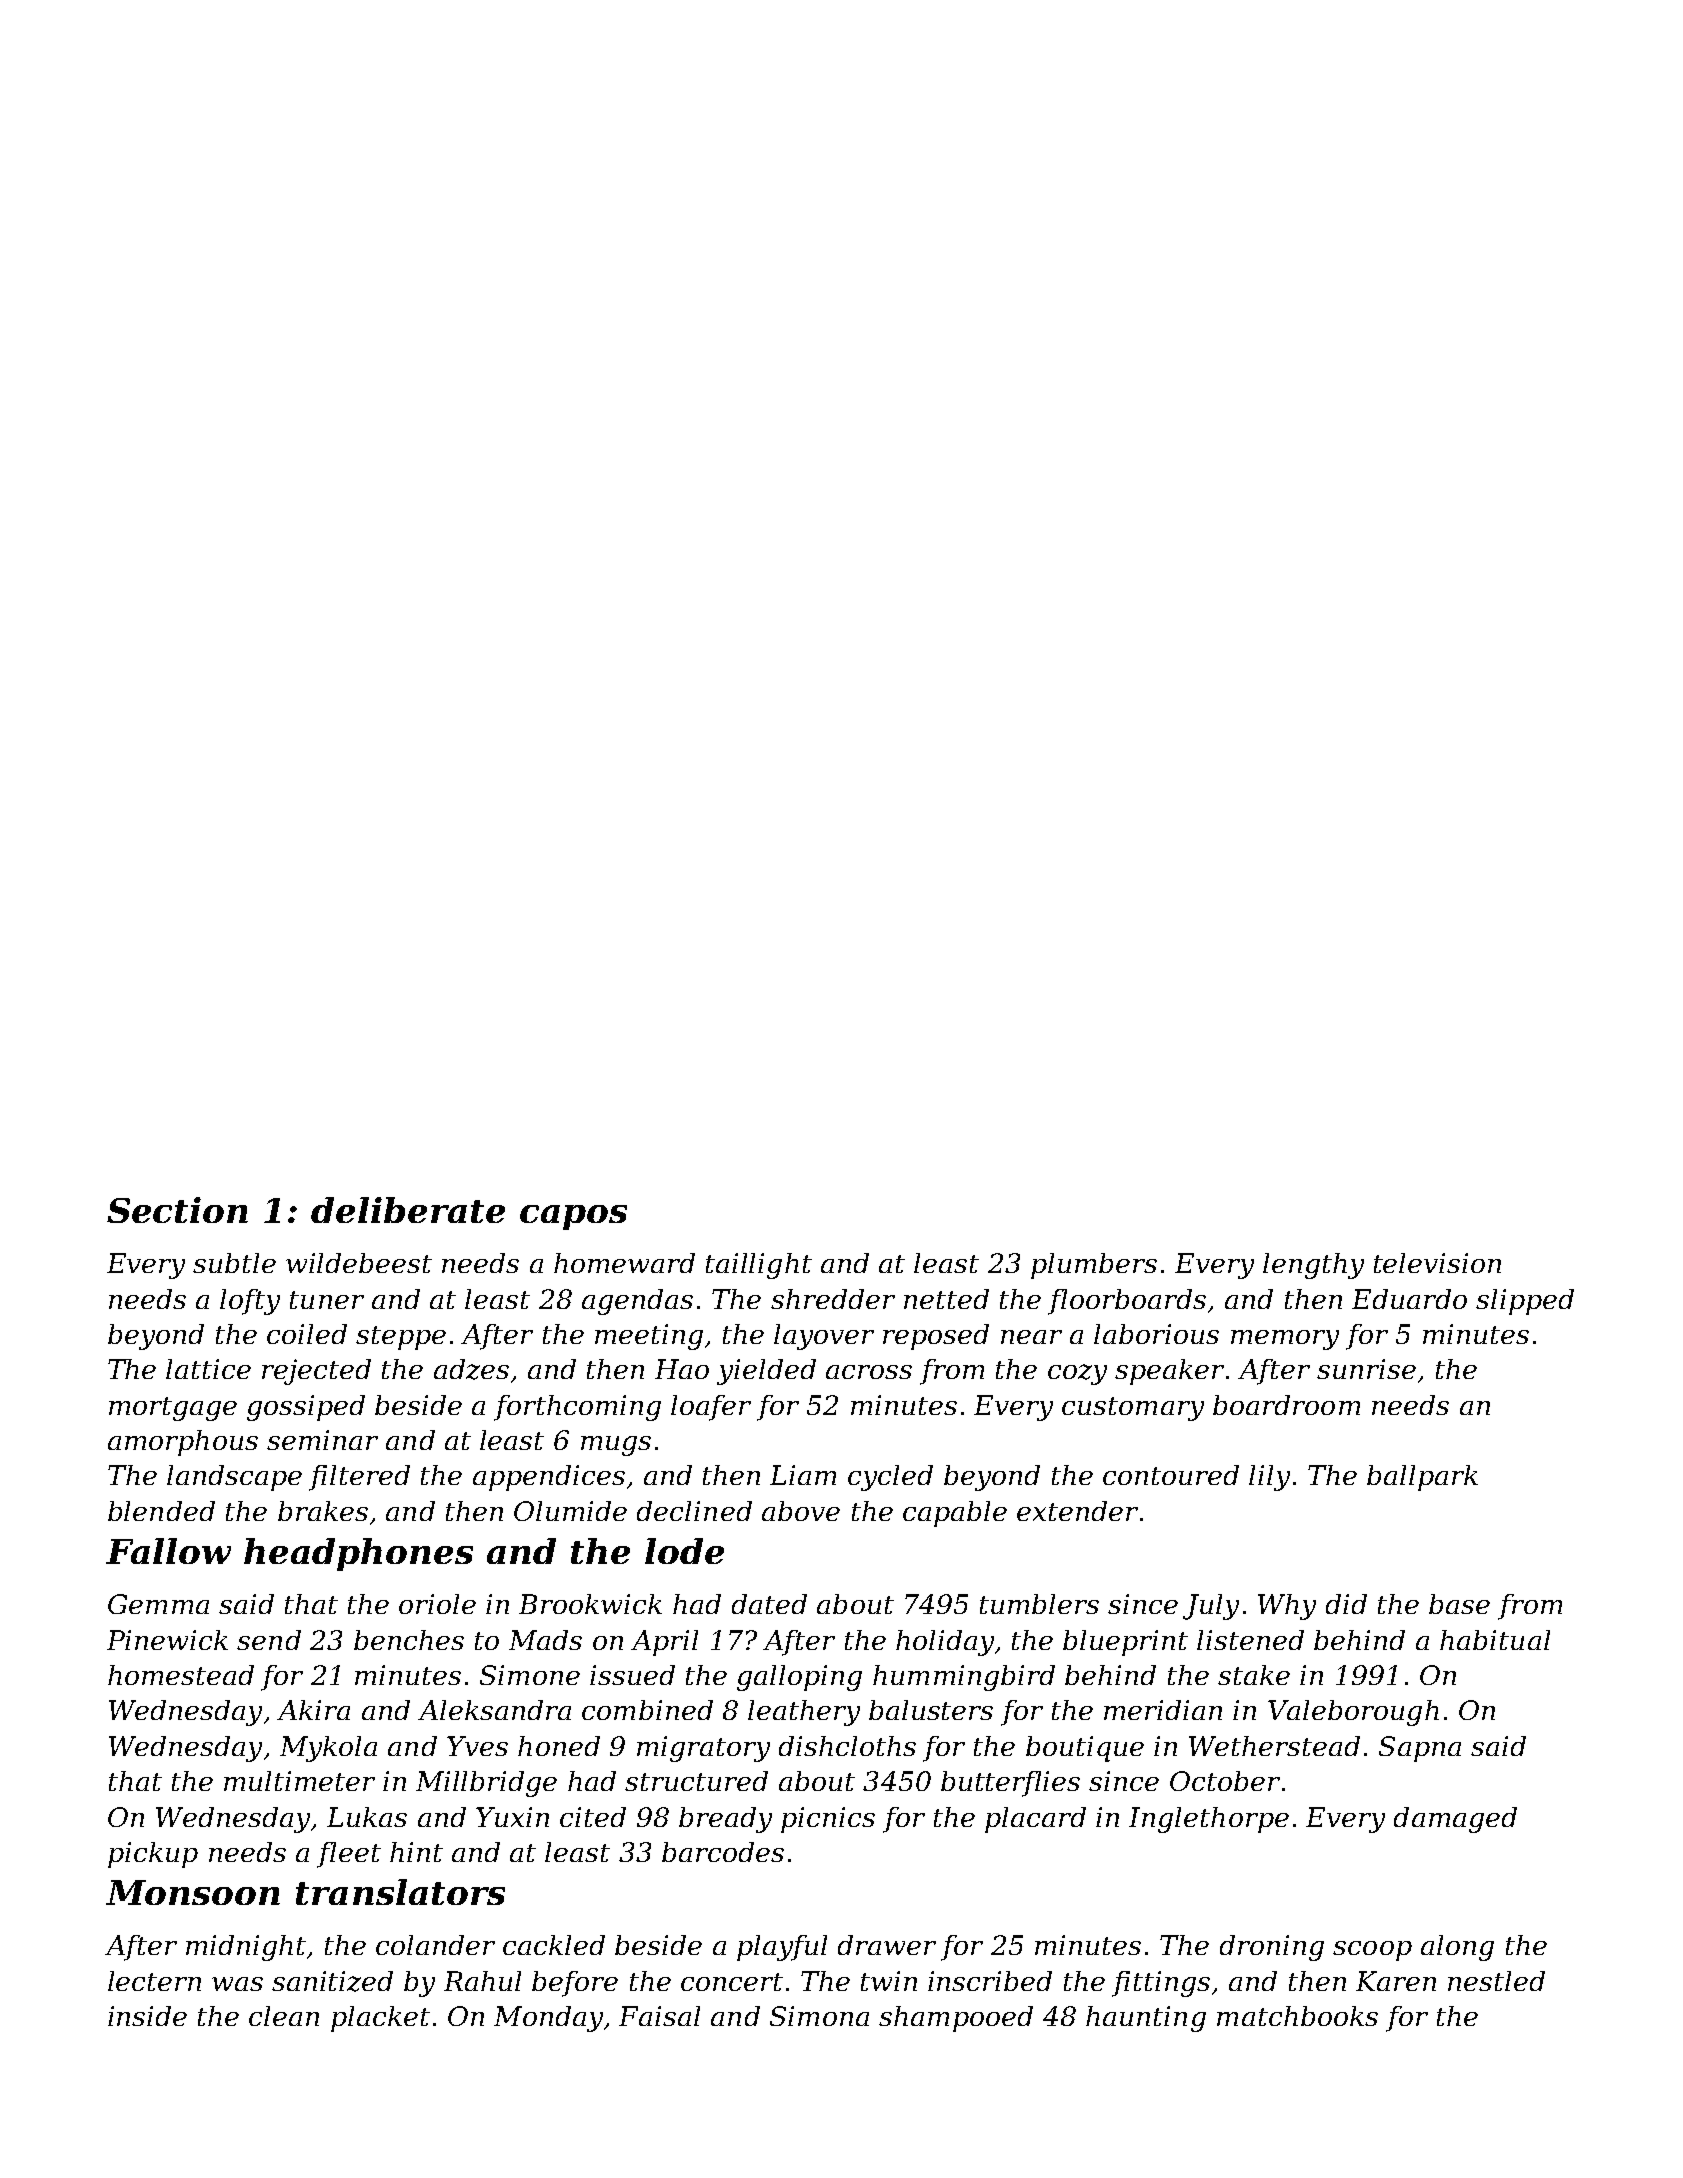  I want to click on inside, so click(147, 2016).
